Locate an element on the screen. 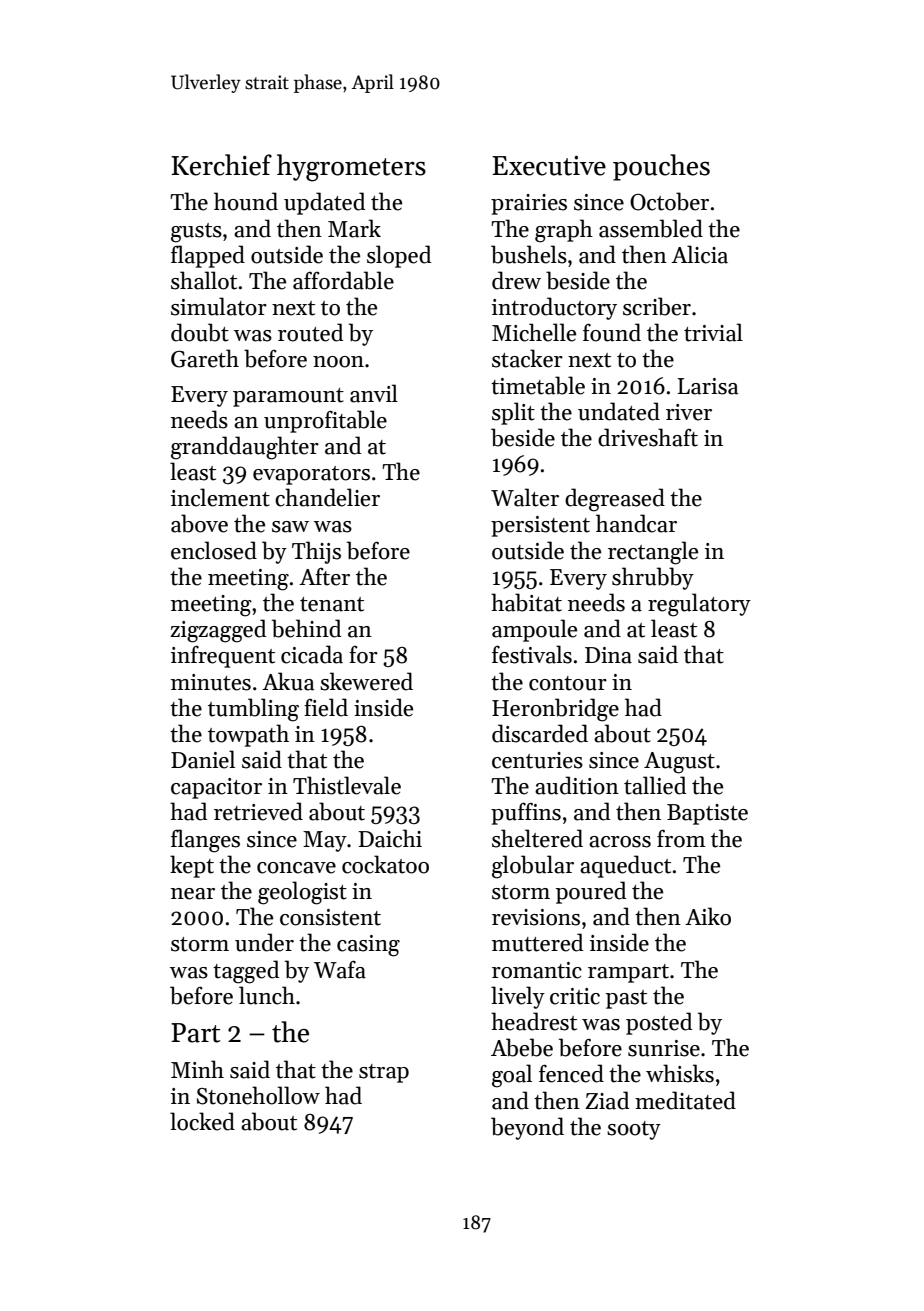 This screenshot has height=1311, width=924. pouches is located at coordinates (661, 167).
